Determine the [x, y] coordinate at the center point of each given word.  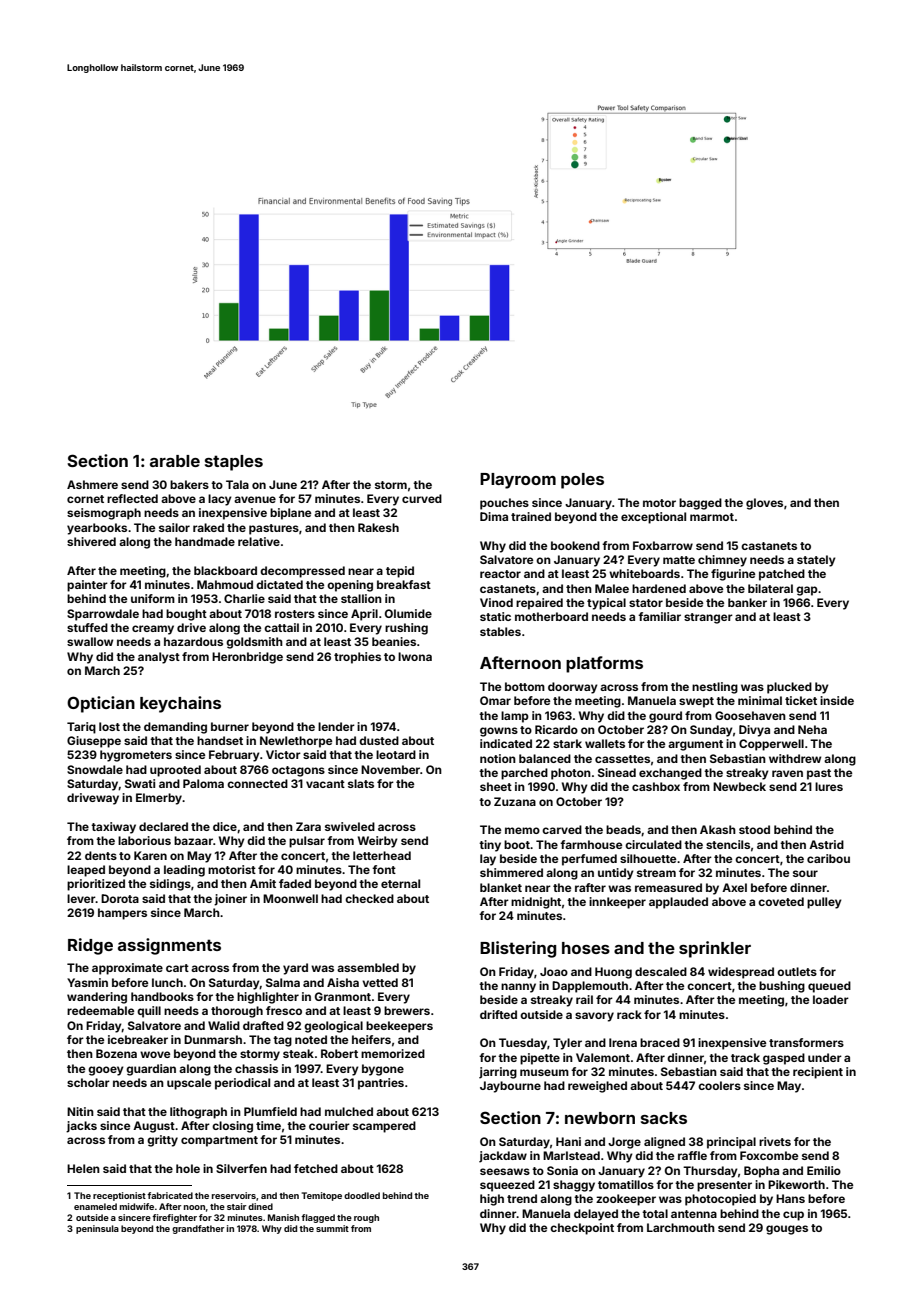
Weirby [378, 842]
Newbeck [739, 786]
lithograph [198, 1113]
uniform [153, 598]
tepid [400, 572]
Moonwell [290, 898]
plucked [789, 688]
